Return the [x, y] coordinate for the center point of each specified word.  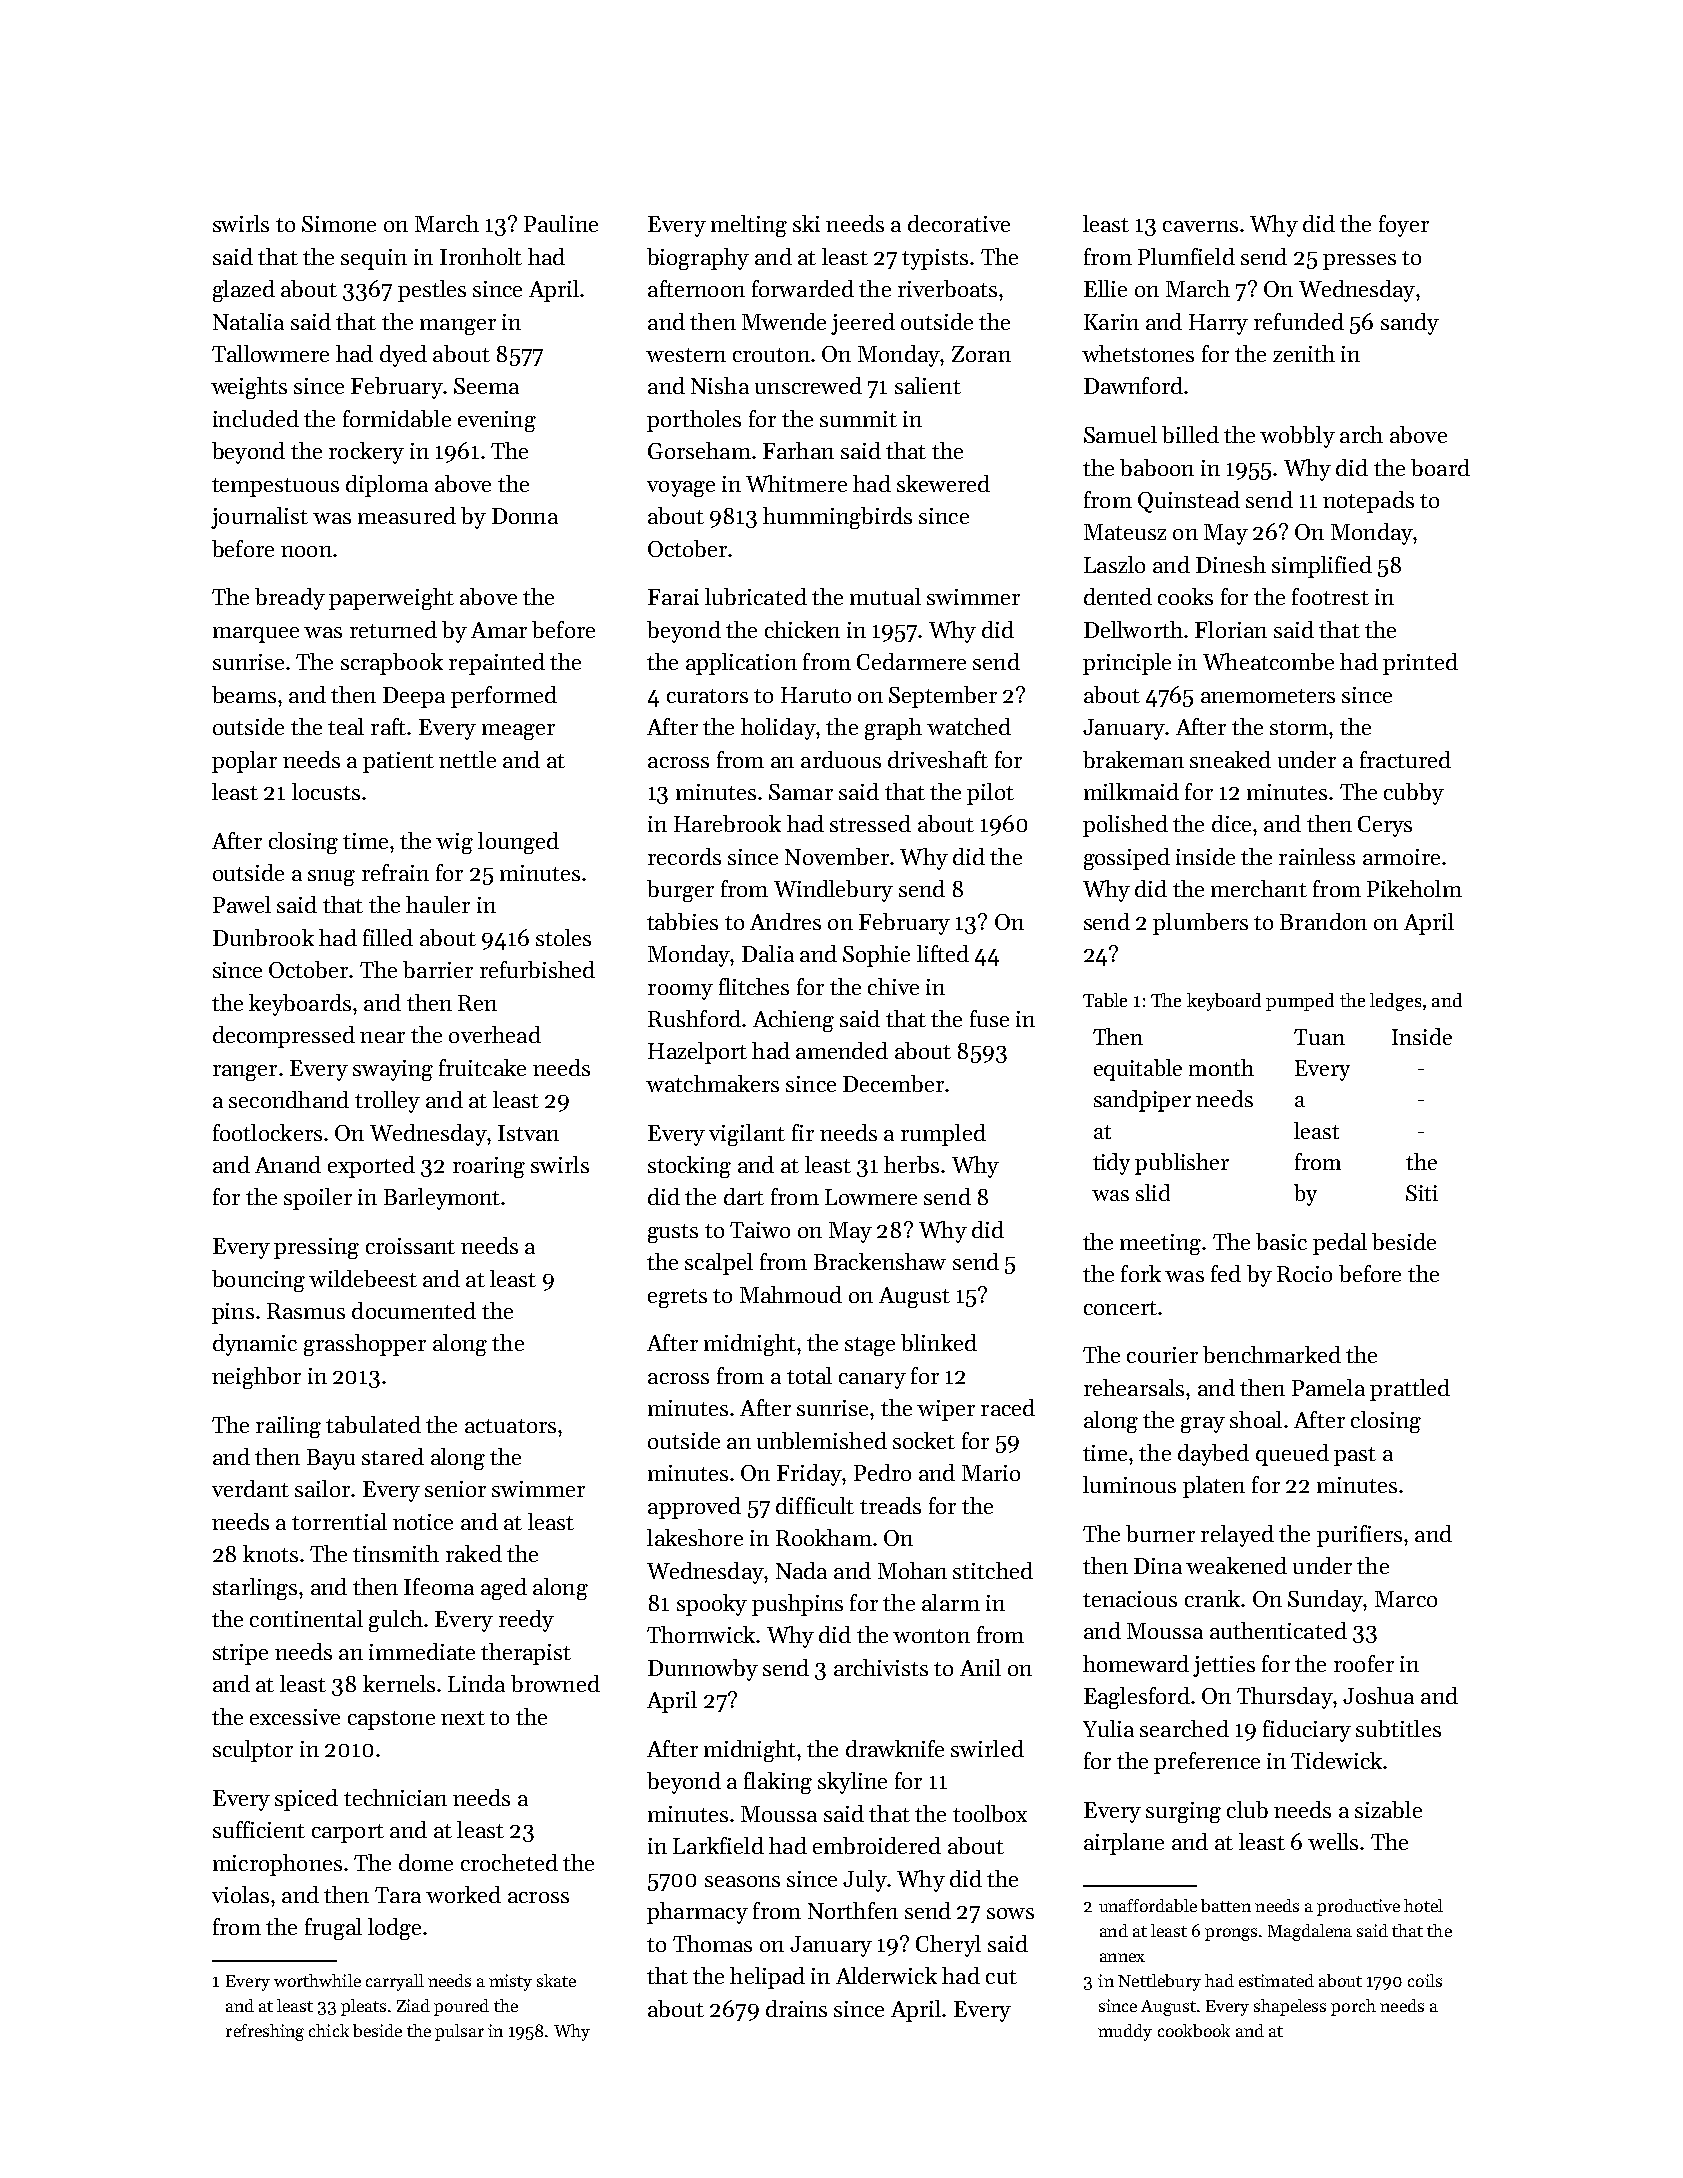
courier [1162, 1355]
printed [1420, 664]
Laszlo [1114, 564]
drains [796, 2008]
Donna [525, 516]
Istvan [528, 1133]
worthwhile [317, 1980]
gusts [673, 1233]
